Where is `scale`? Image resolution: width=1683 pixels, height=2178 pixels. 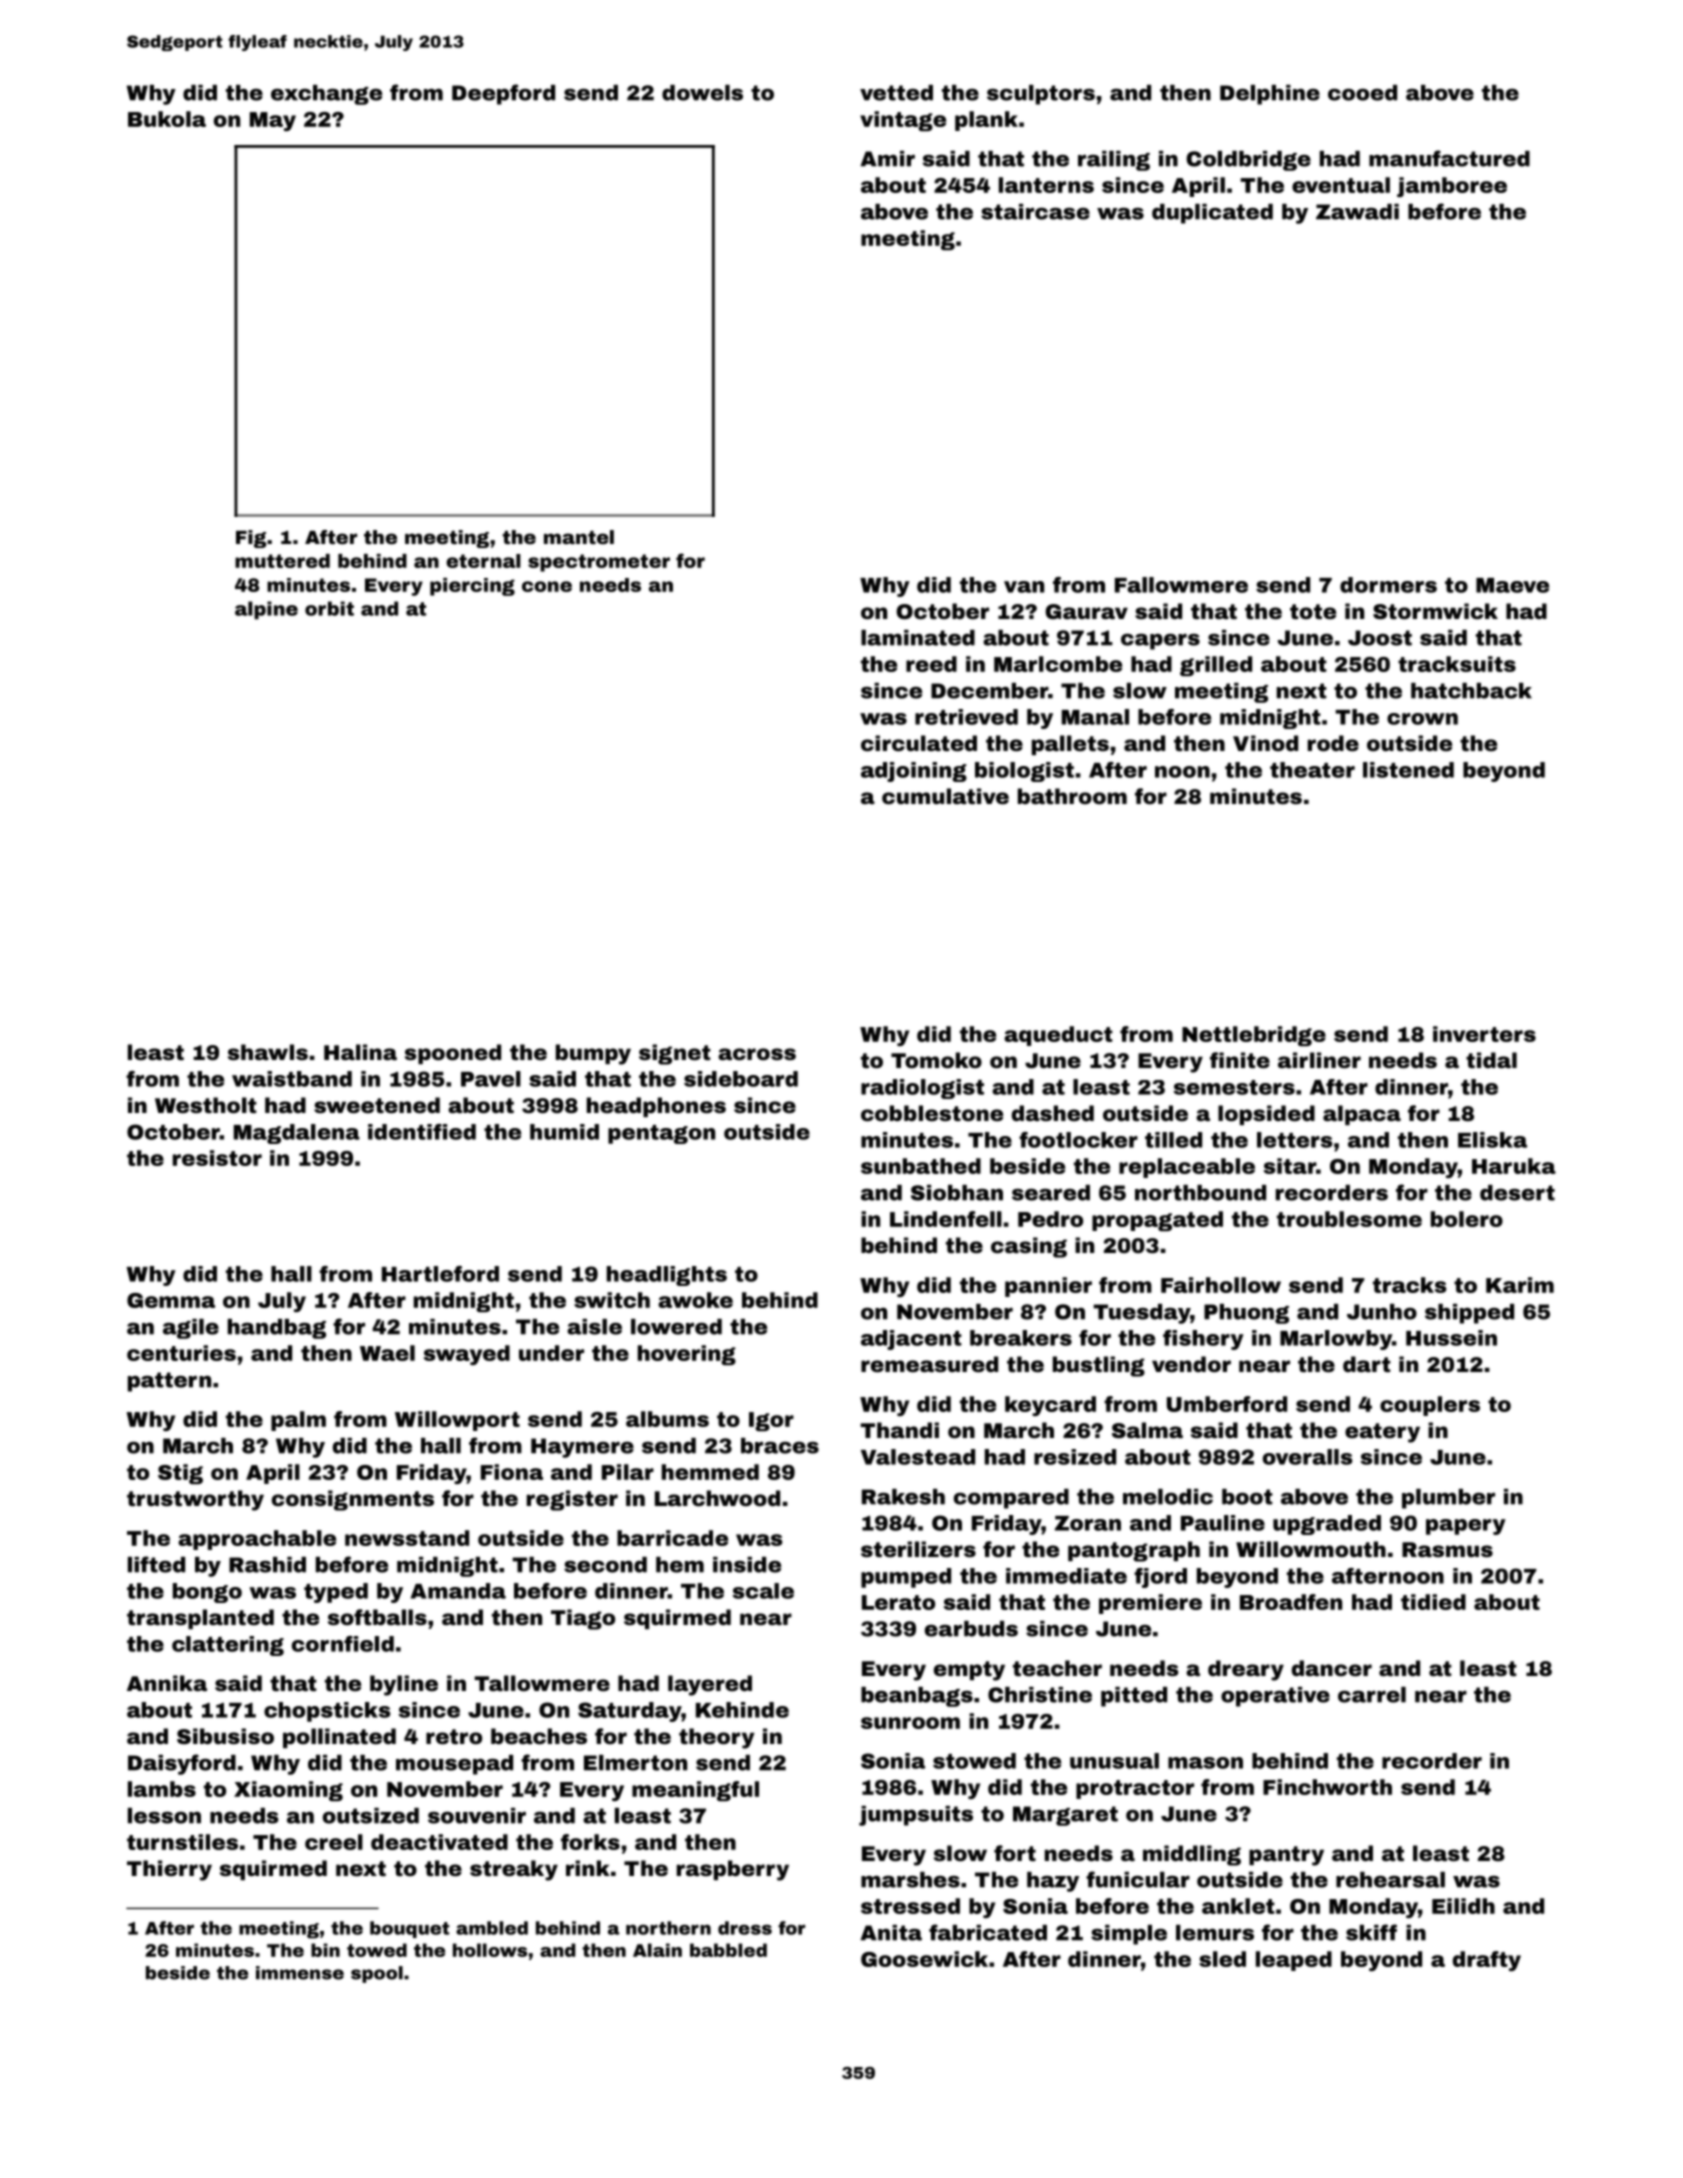
scale is located at coordinates (763, 1591).
